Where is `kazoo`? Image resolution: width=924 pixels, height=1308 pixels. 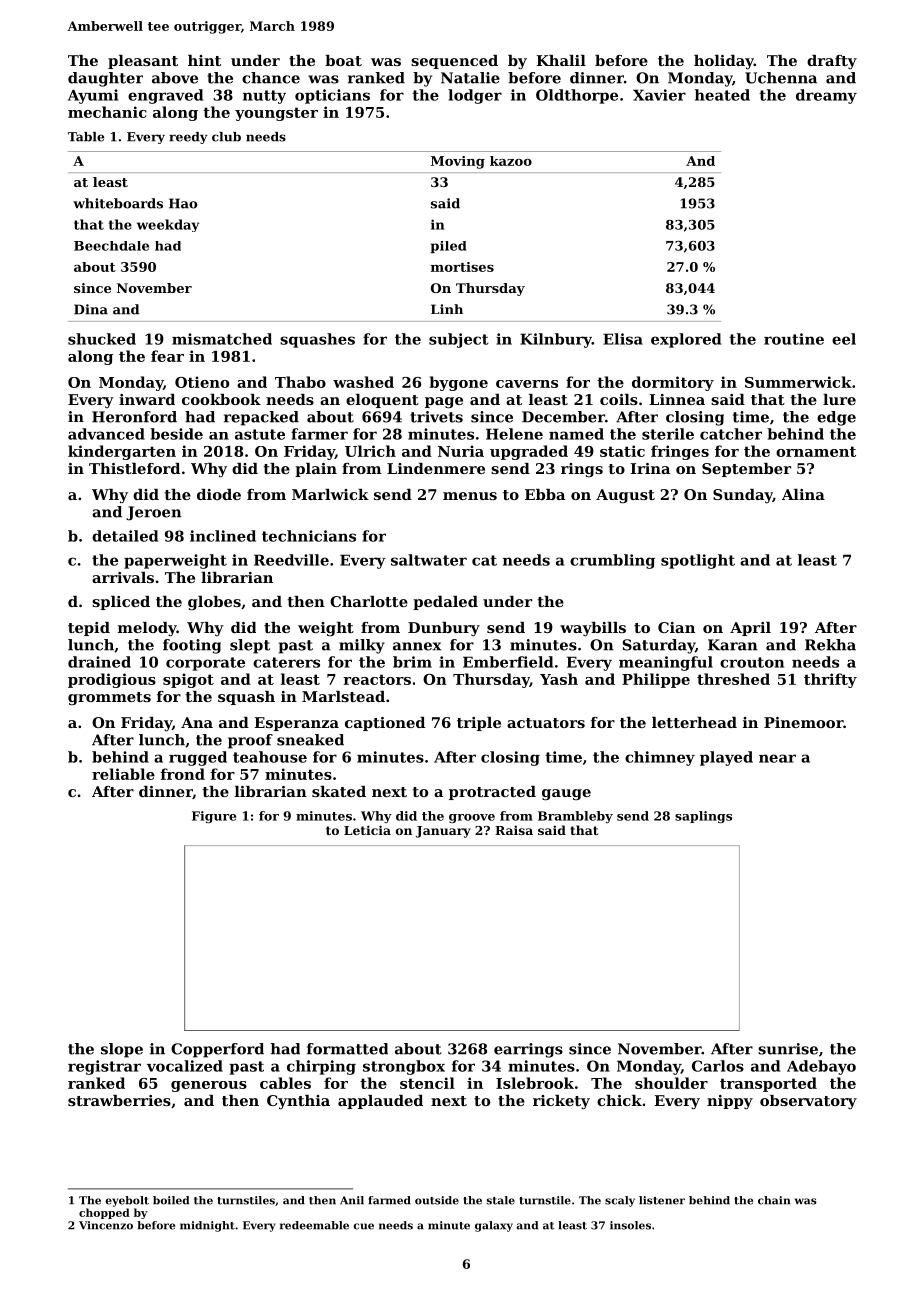 kazoo is located at coordinates (511, 161).
